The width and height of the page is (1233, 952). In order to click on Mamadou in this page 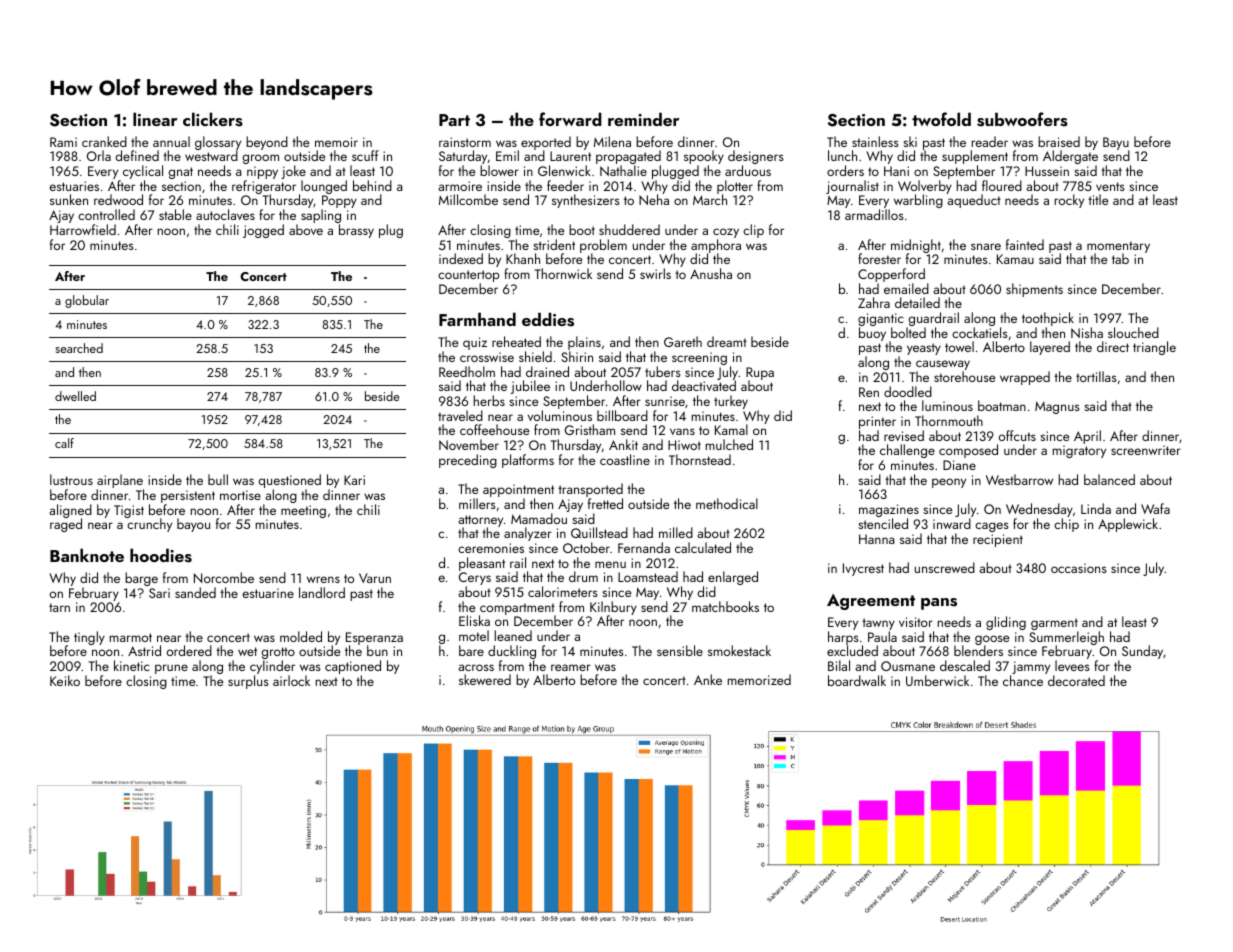, I will do `click(539, 518)`.
